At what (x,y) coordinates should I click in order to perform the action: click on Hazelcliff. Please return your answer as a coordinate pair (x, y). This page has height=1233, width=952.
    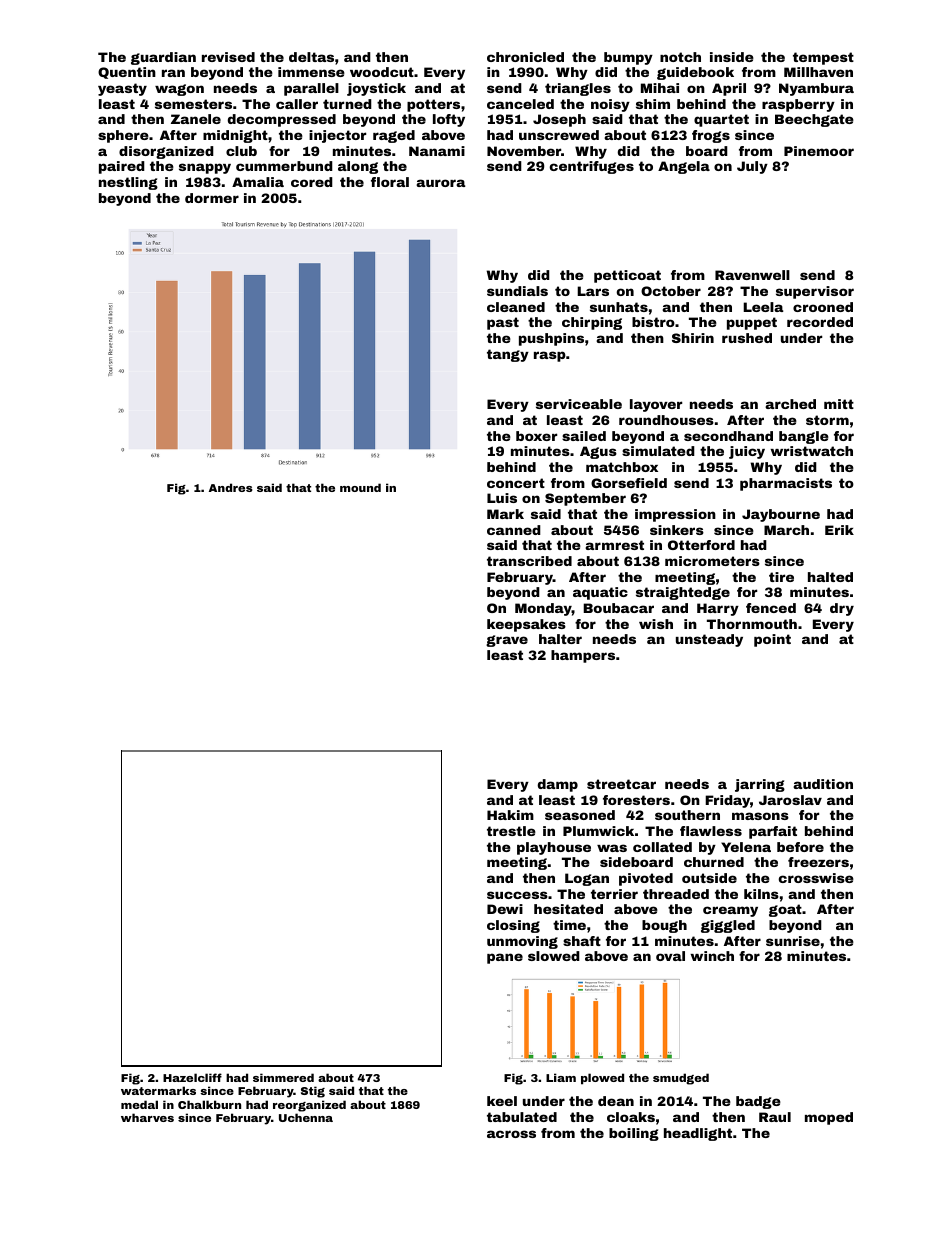
    Looking at the image, I should click on (192, 1077).
